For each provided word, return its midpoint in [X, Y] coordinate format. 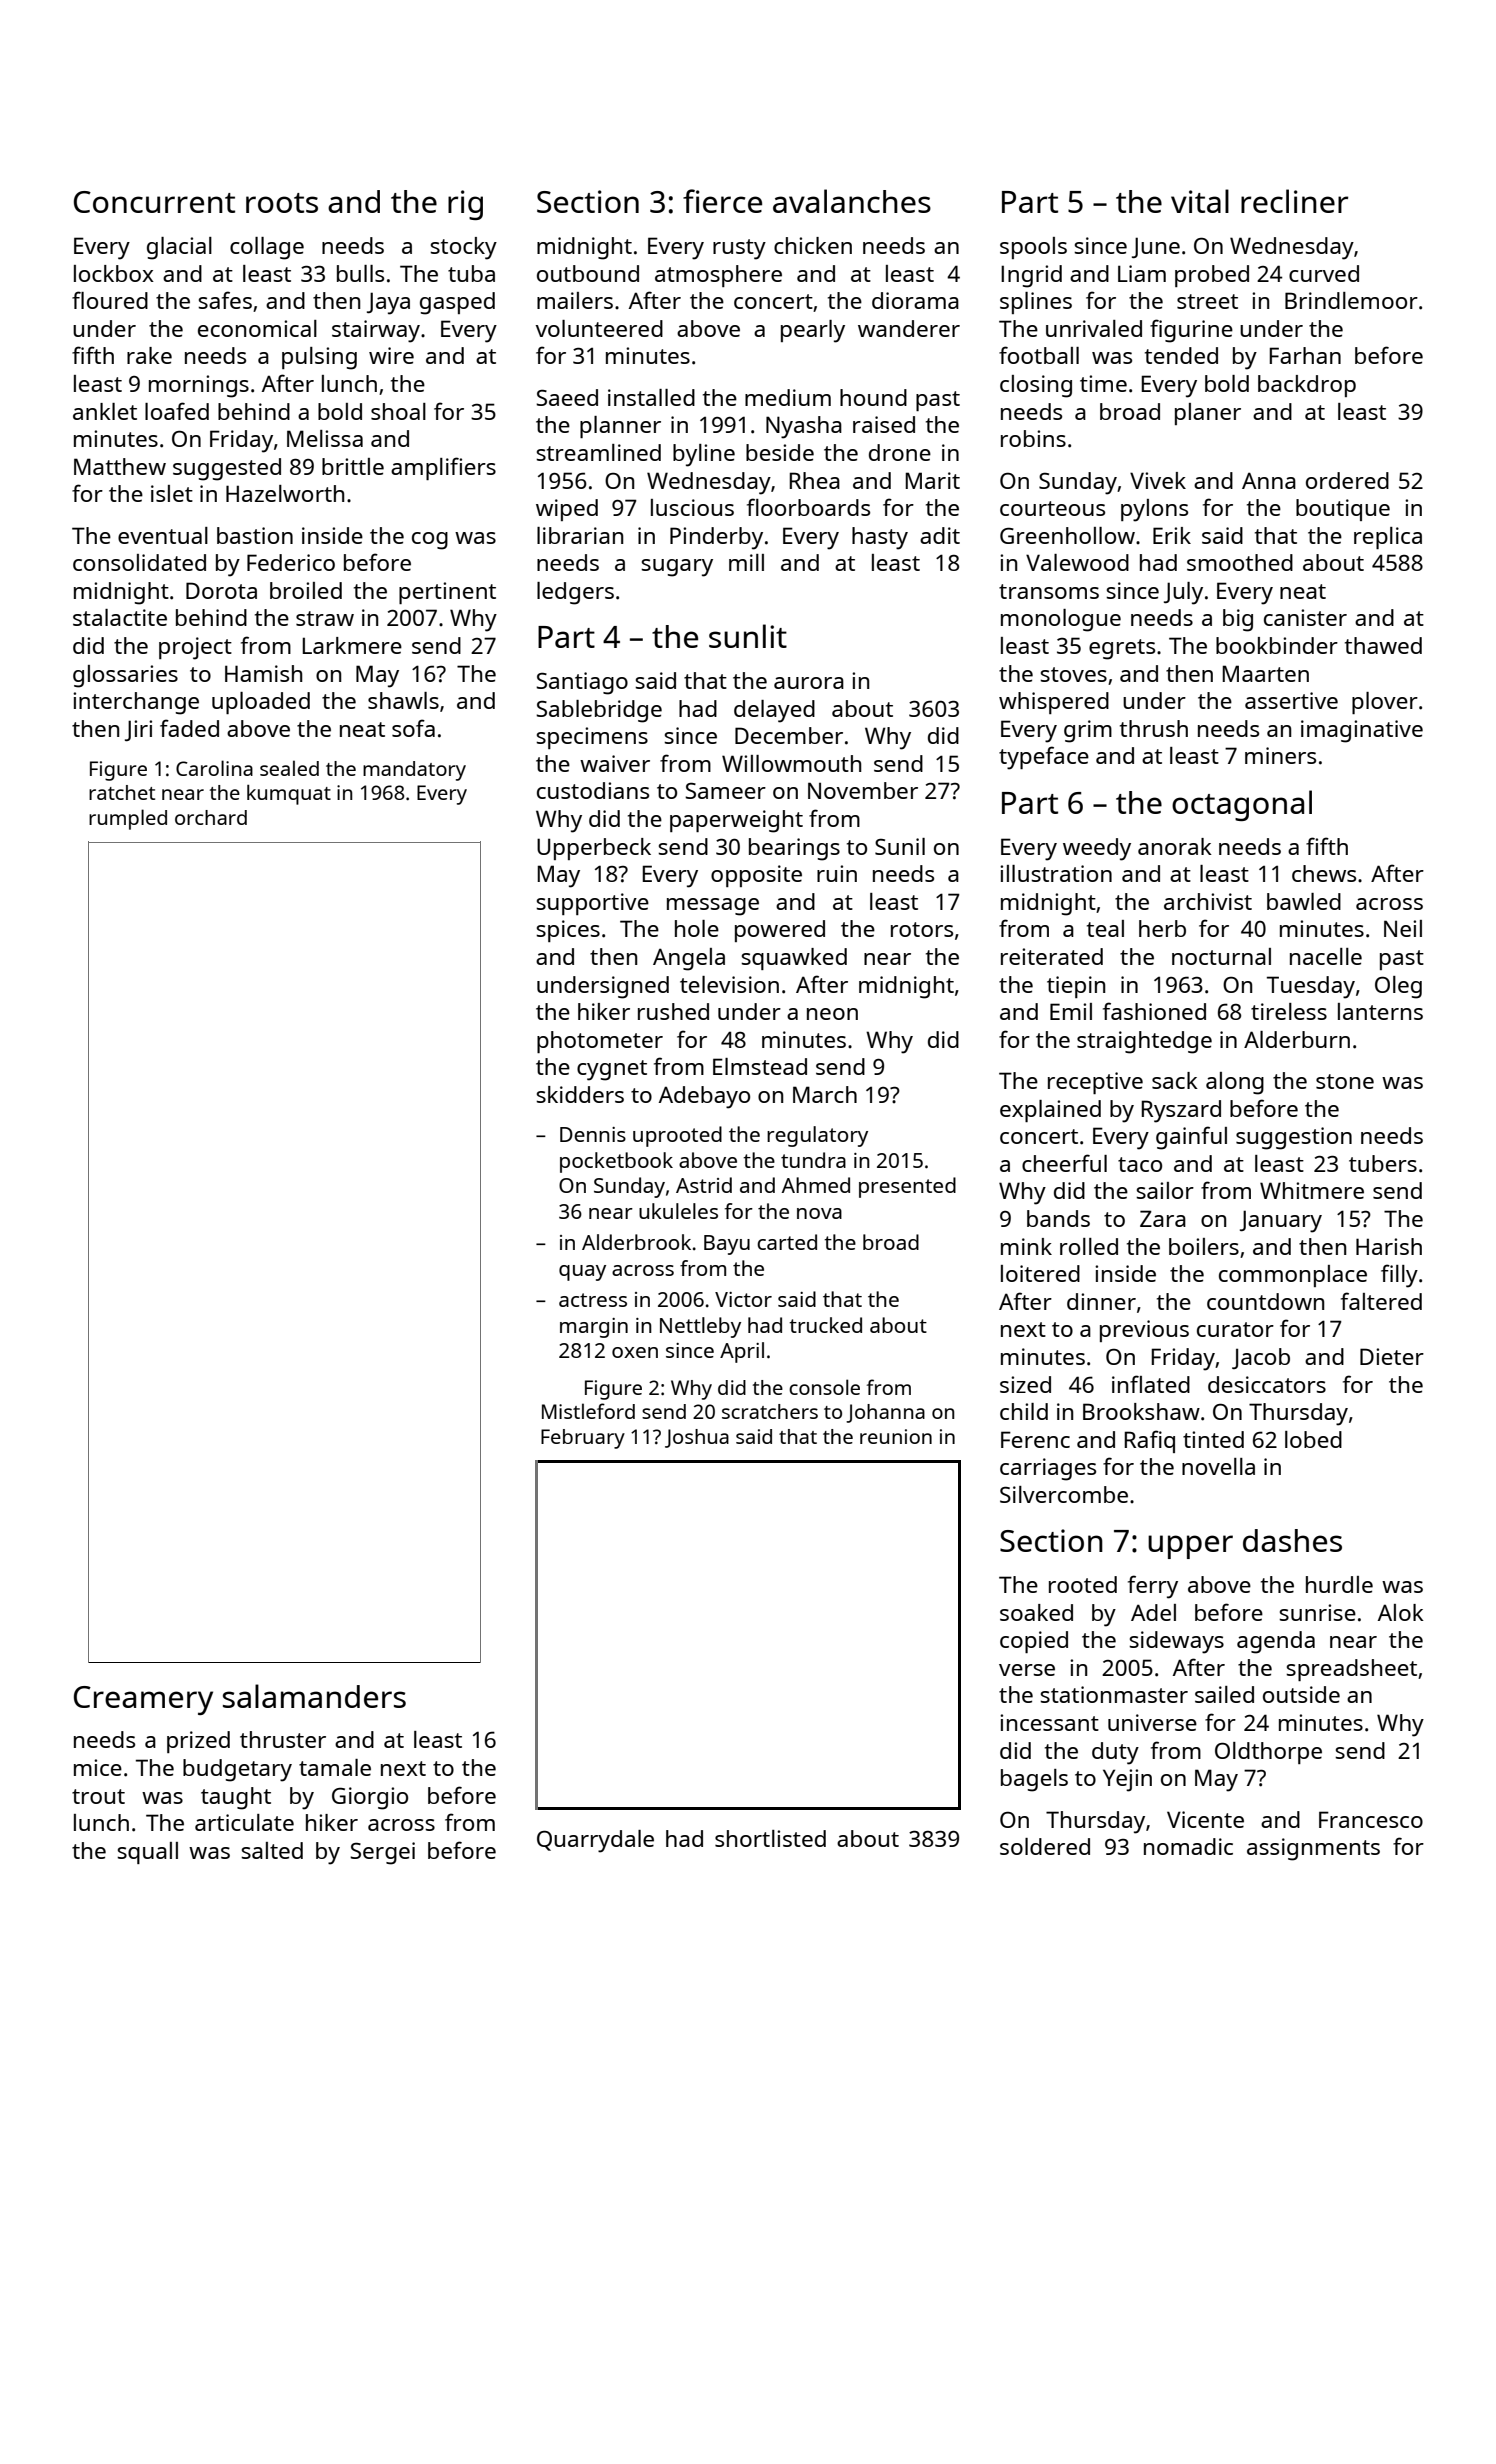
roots [282, 203]
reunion [896, 1436]
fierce [722, 201]
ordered [1347, 480]
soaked [1036, 1612]
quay [582, 1273]
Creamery [143, 1700]
